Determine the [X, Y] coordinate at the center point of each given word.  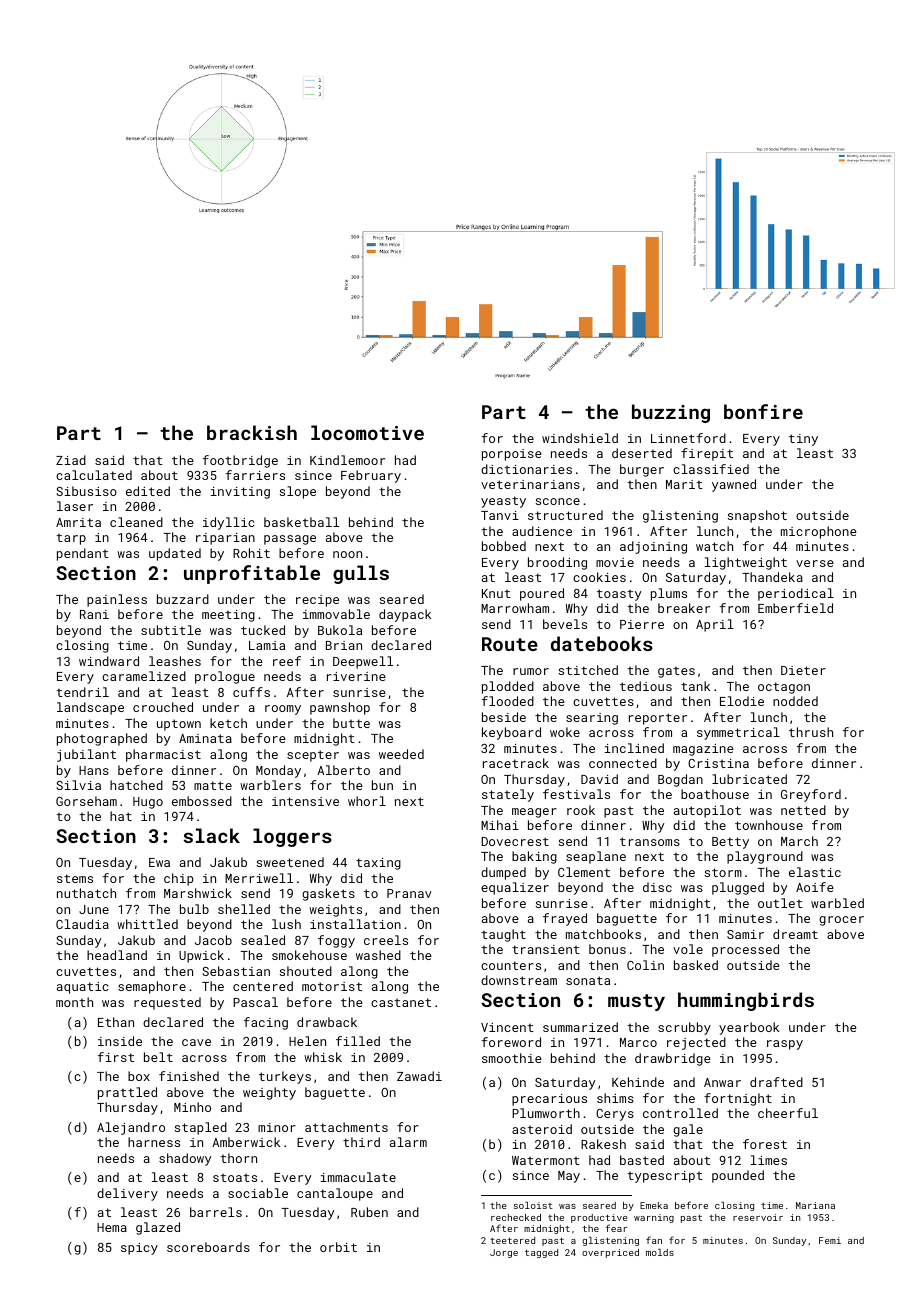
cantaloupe [335, 1194]
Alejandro [131, 1128]
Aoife [815, 887]
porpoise [512, 455]
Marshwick [198, 893]
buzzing [671, 413]
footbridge [240, 461]
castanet [401, 1002]
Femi [830, 1240]
